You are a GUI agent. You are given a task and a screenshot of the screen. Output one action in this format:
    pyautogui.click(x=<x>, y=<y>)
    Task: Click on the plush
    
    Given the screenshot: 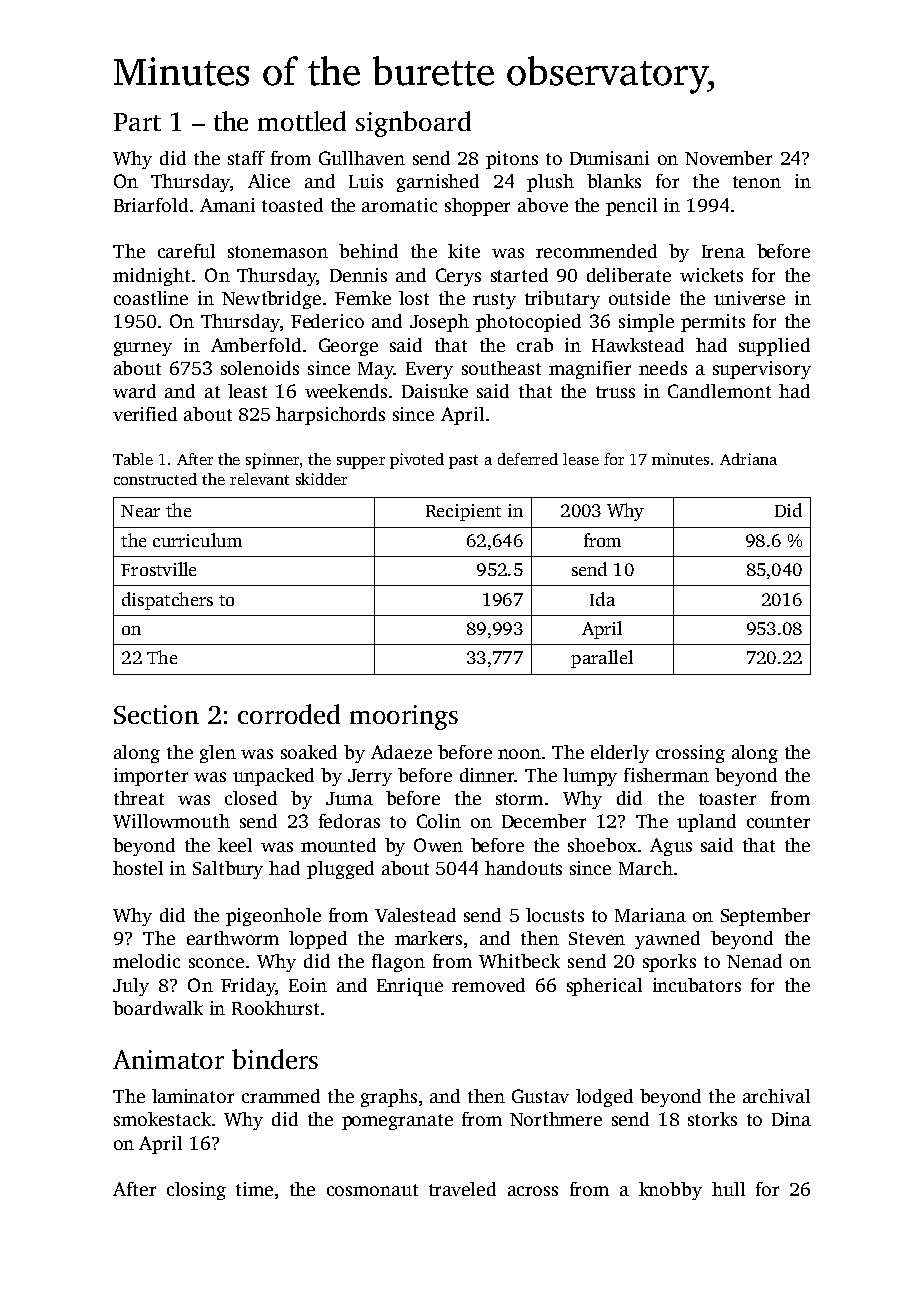 What is the action you would take?
    pyautogui.click(x=550, y=183)
